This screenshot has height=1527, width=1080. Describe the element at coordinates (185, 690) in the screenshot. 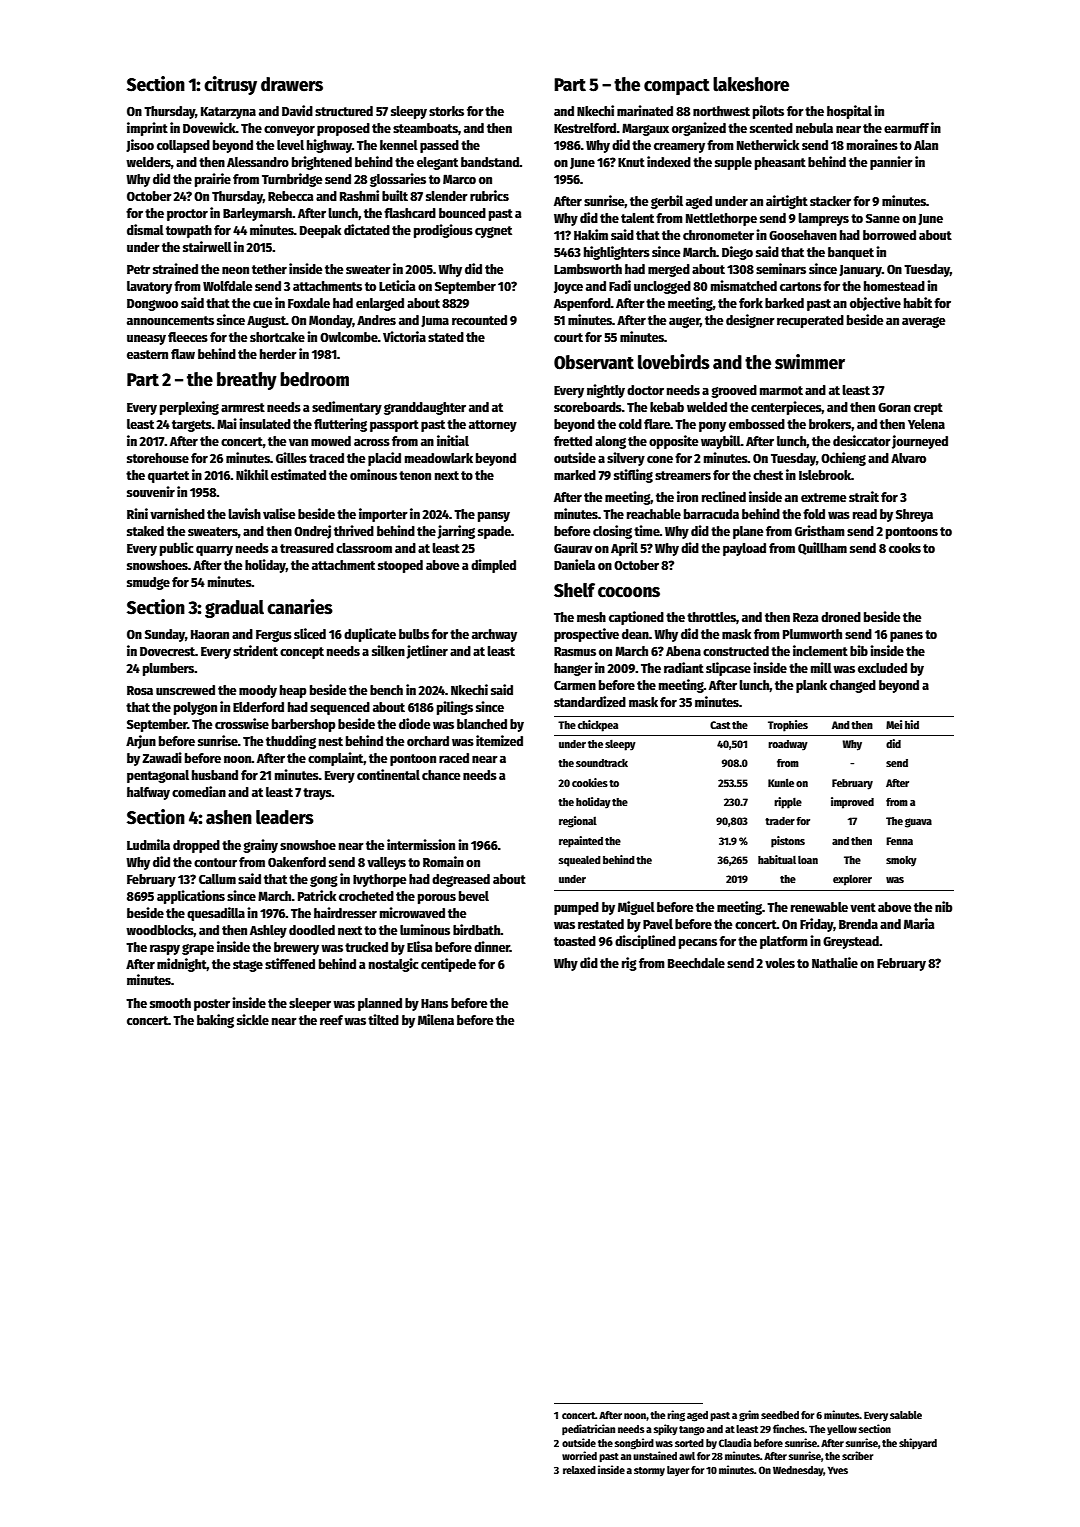

I see `unscrewed` at that location.
